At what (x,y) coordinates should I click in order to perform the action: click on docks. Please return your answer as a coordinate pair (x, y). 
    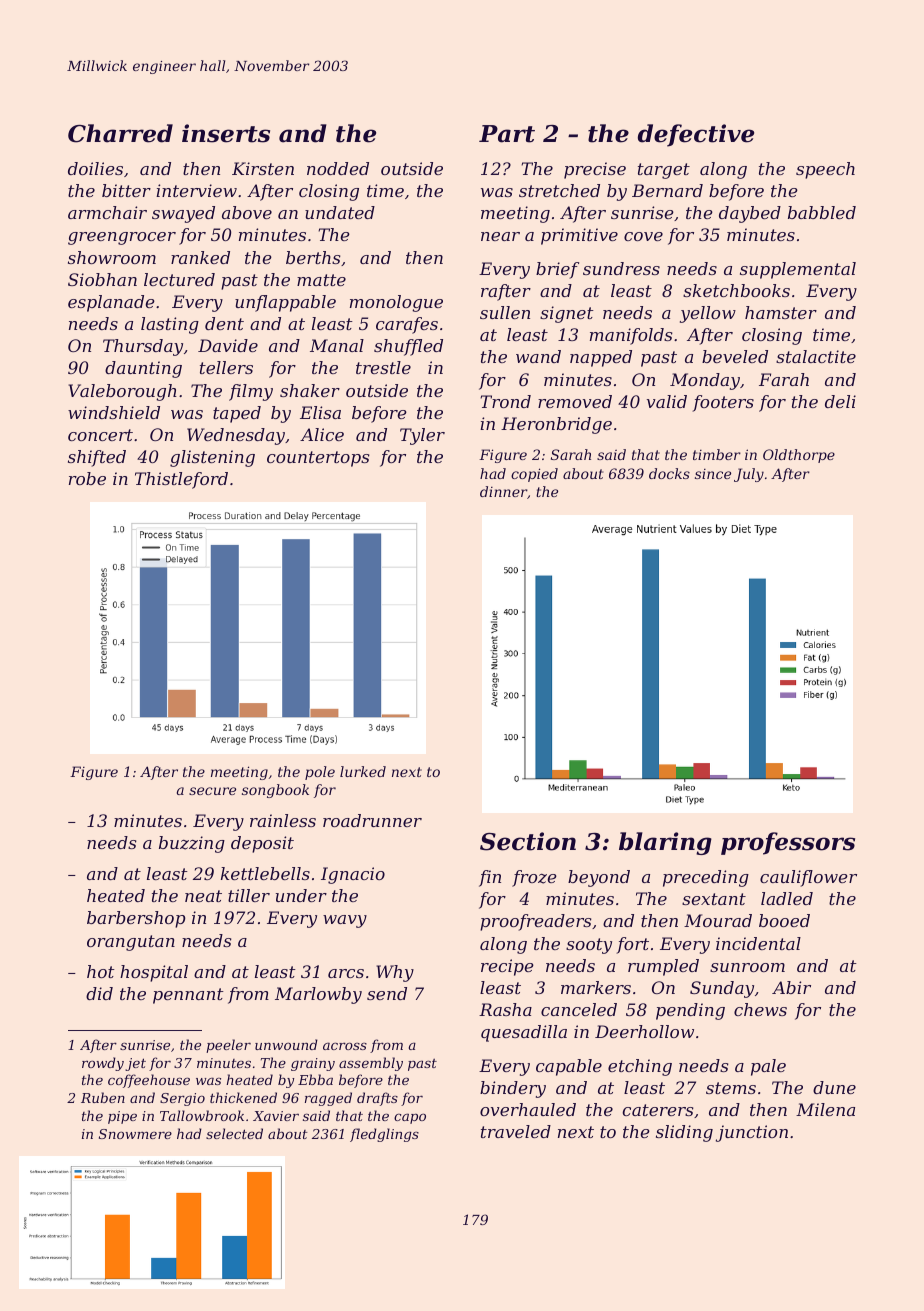
    Looking at the image, I should click on (669, 473).
